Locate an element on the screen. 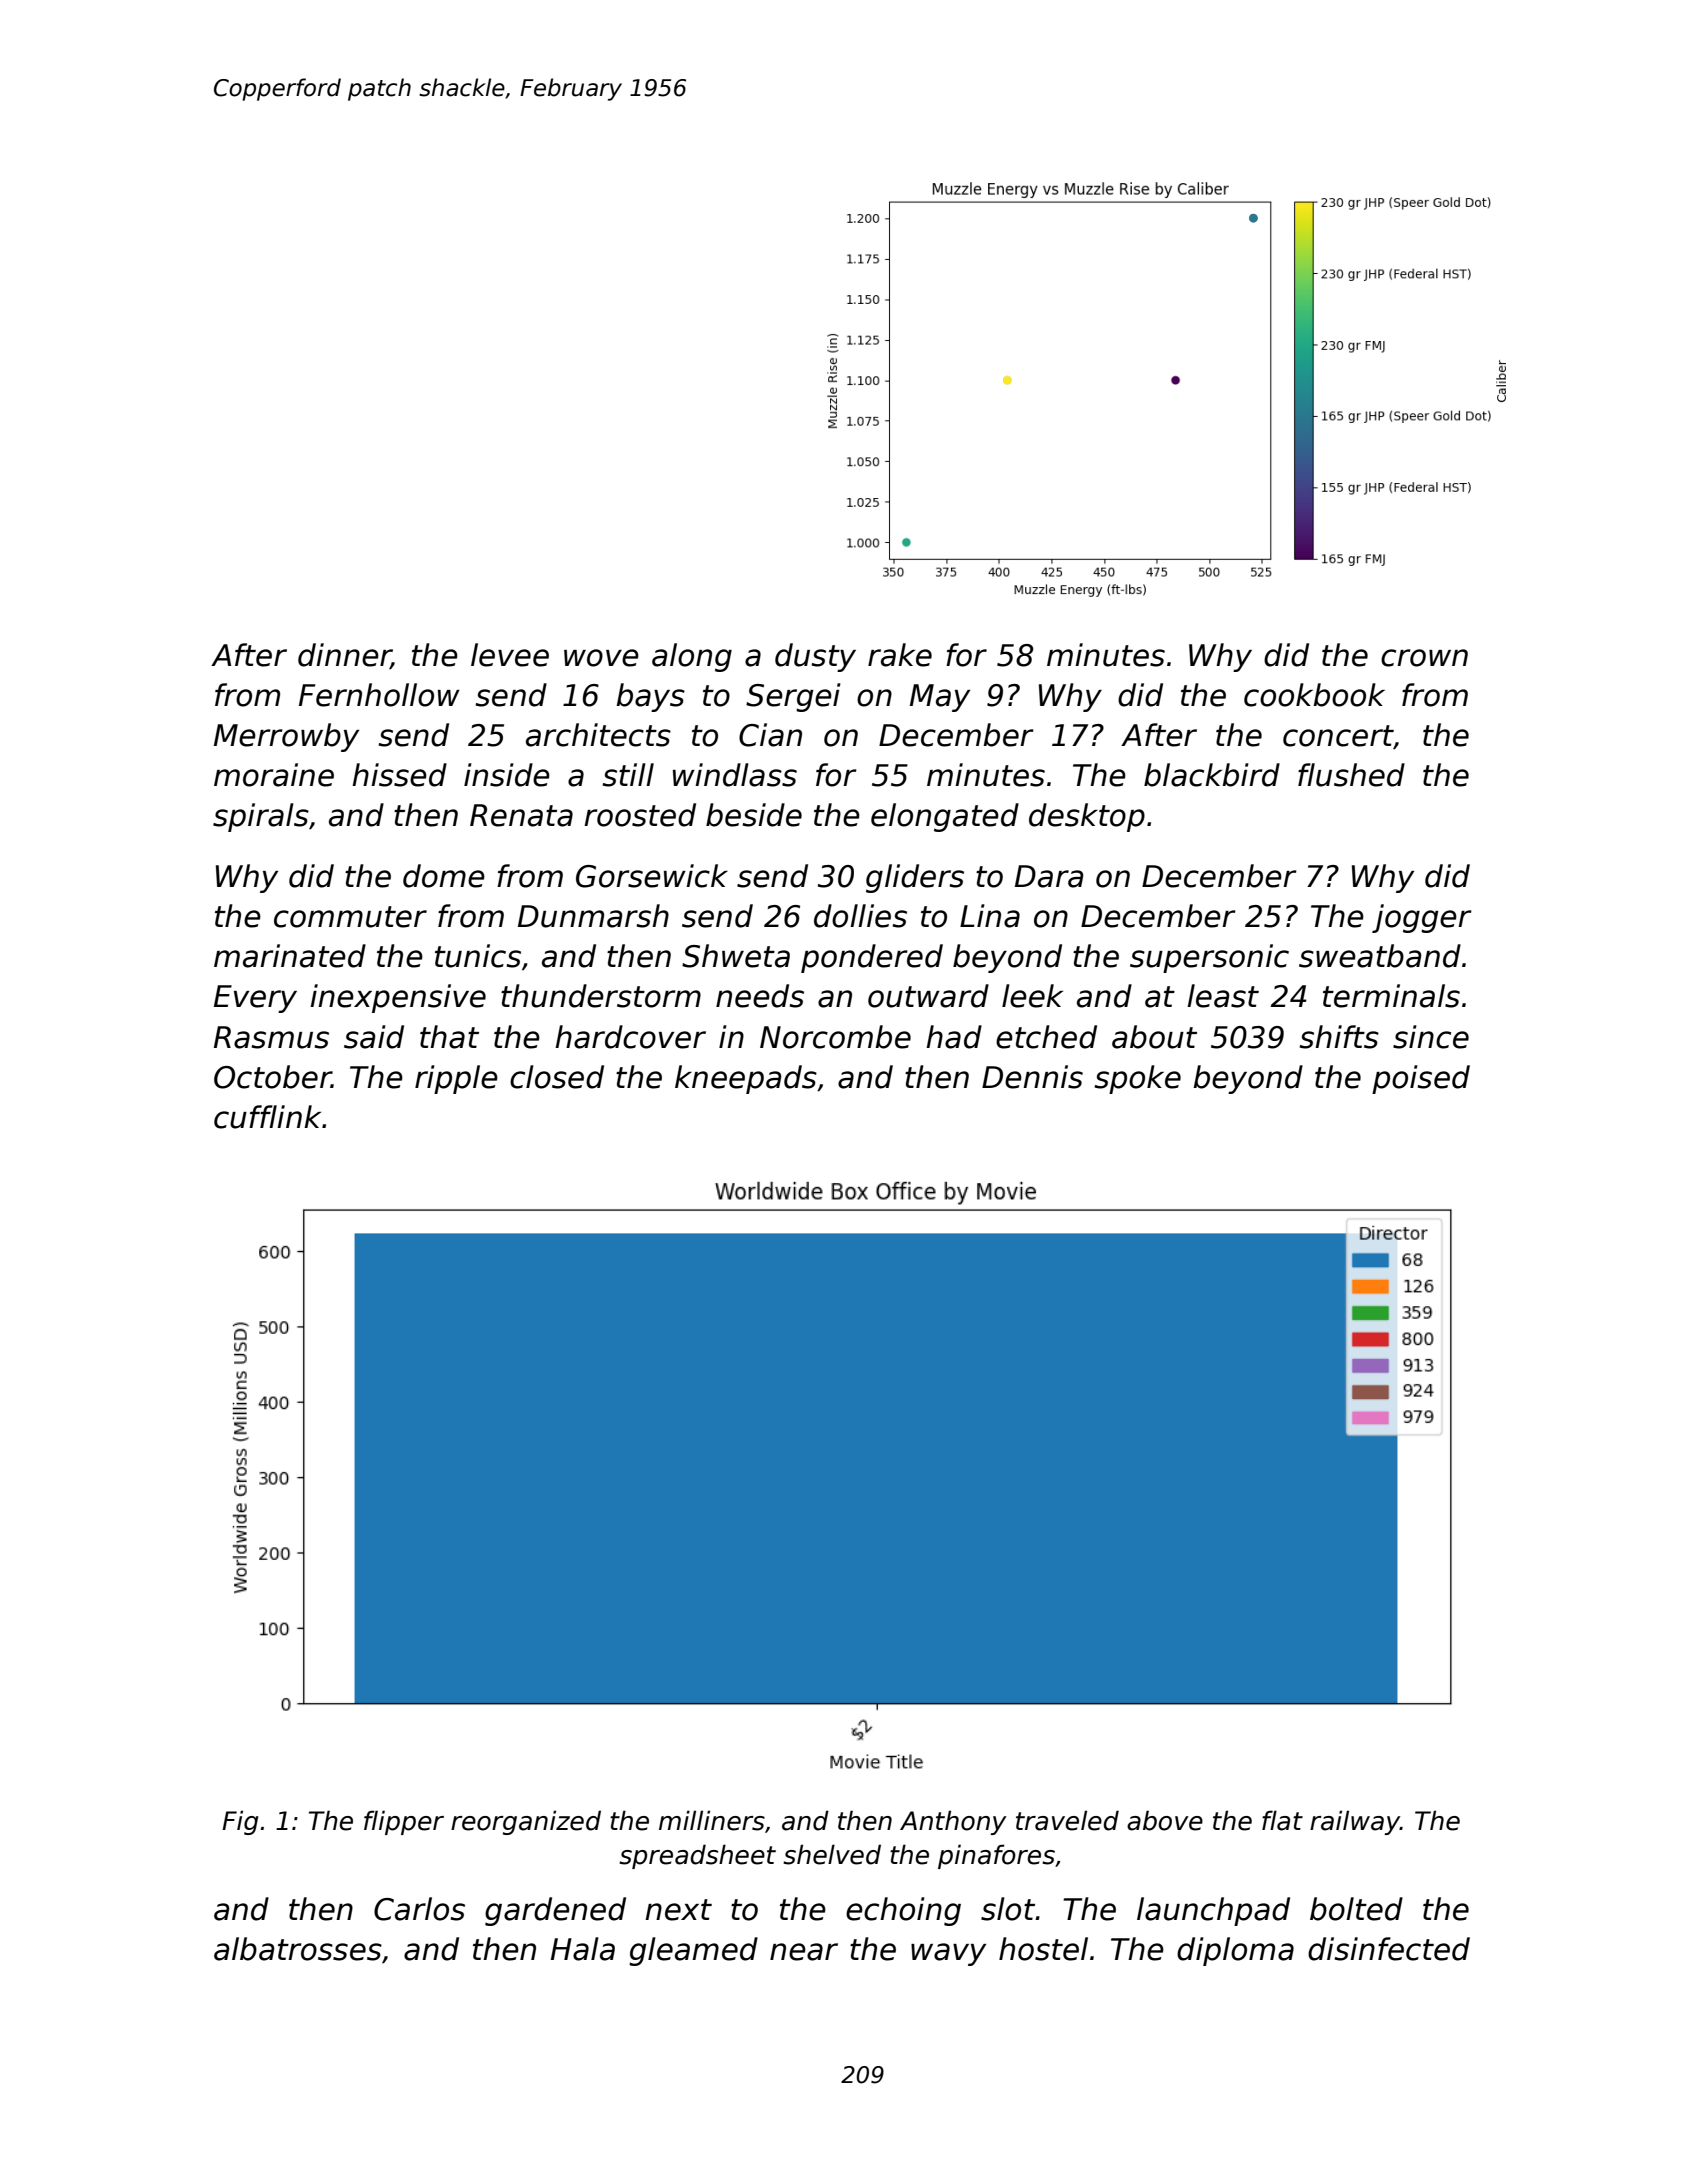 Image resolution: width=1683 pixels, height=2178 pixels. flipper is located at coordinates (404, 1822).
